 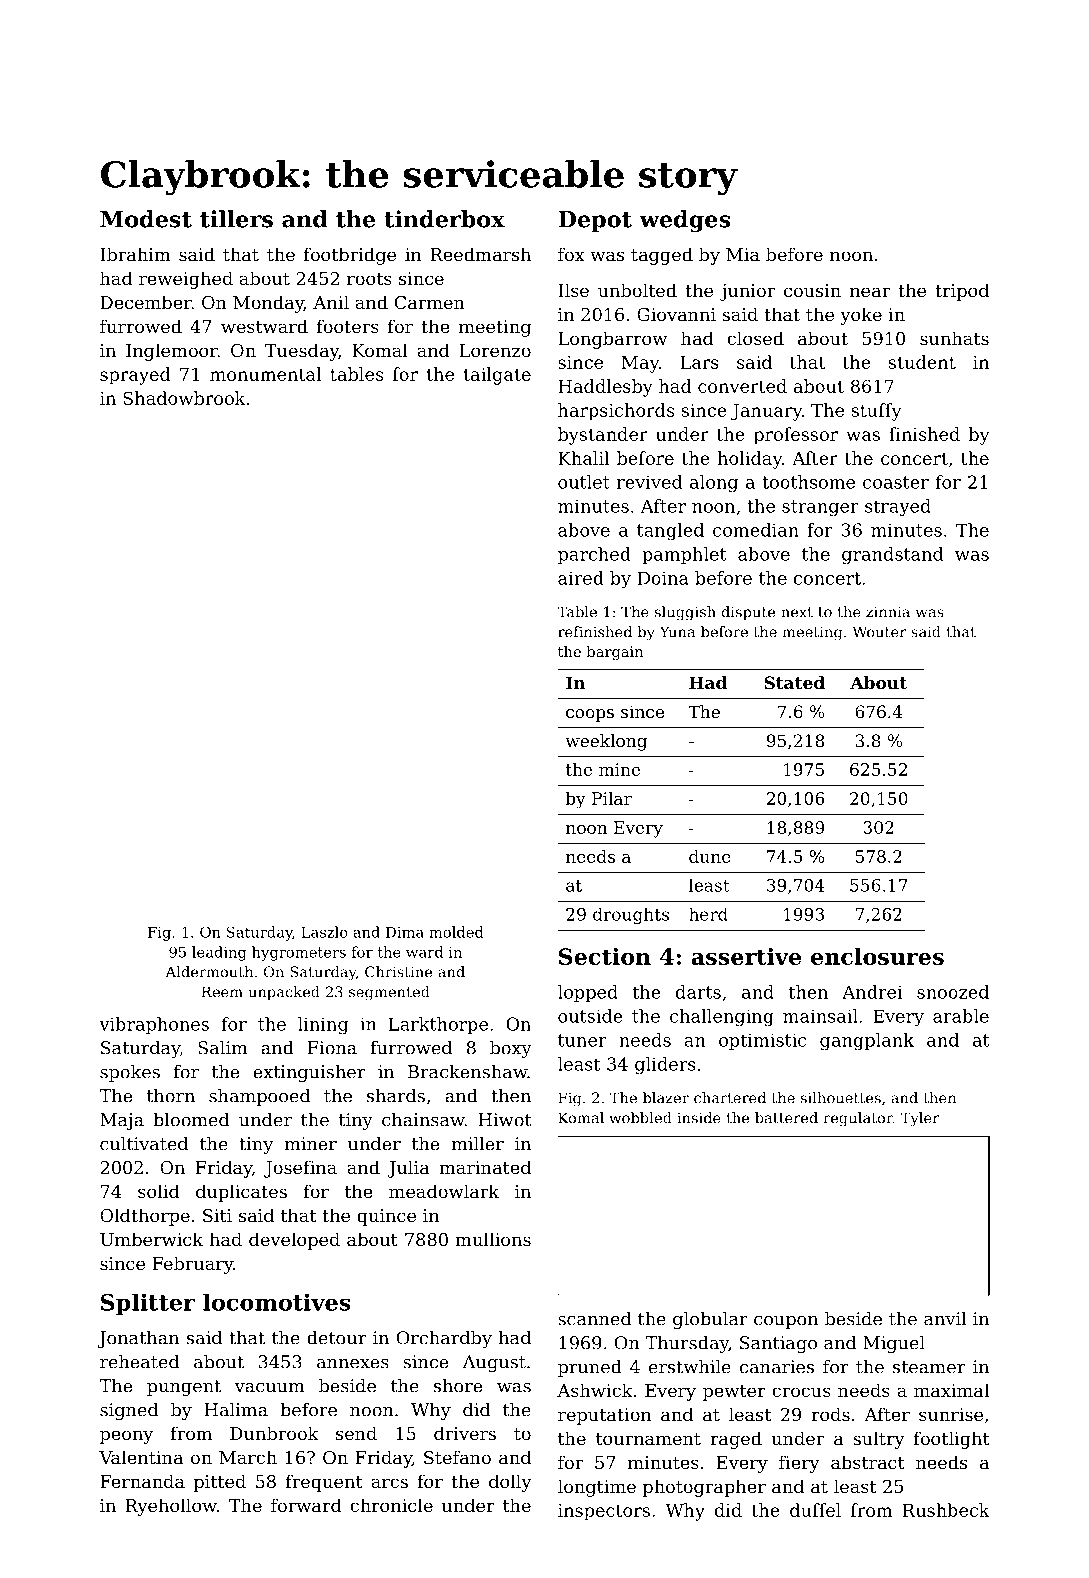 What do you see at coordinates (146, 219) in the image?
I see `Modest` at bounding box center [146, 219].
